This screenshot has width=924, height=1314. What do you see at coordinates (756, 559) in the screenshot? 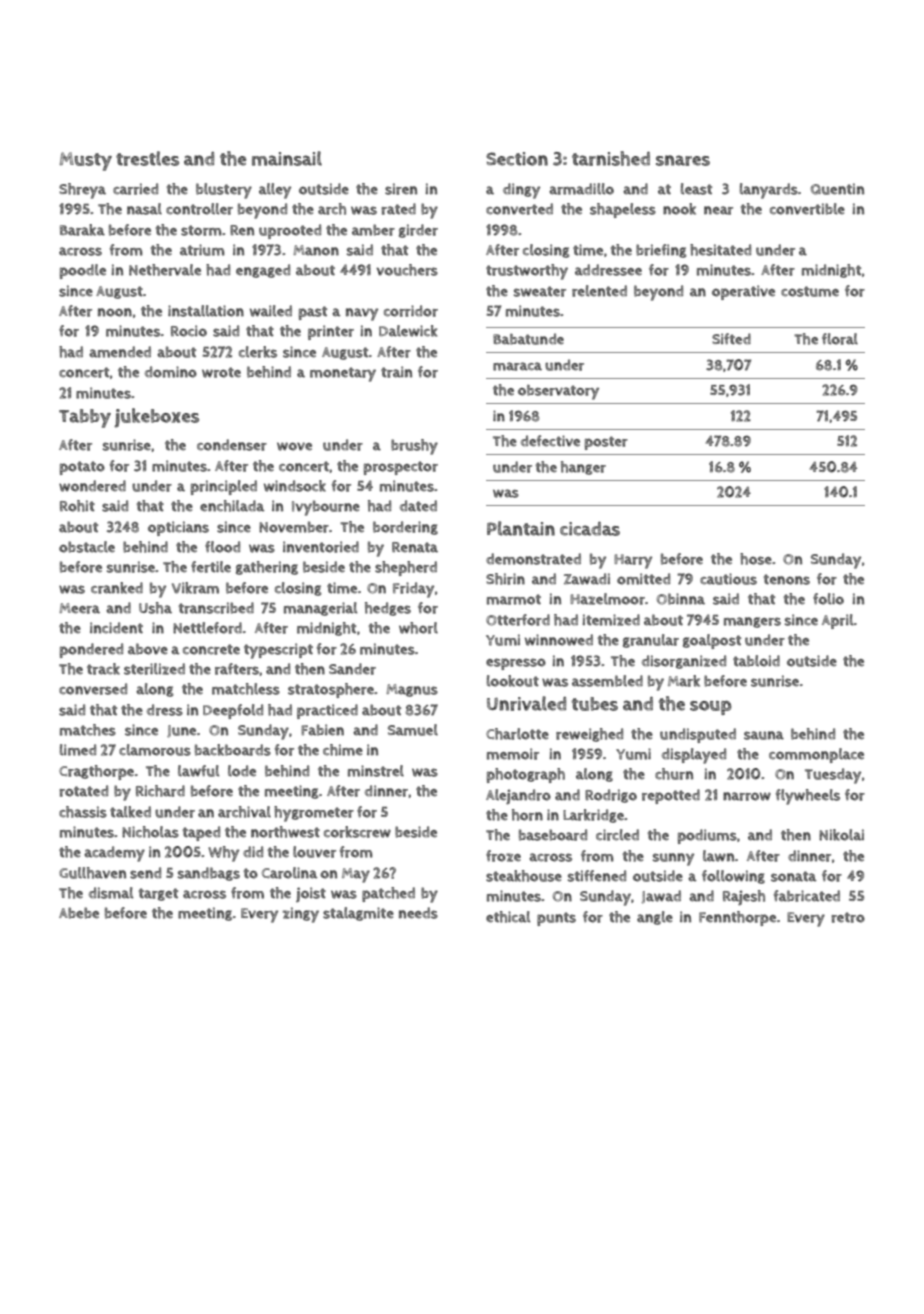
I see `hose` at bounding box center [756, 559].
